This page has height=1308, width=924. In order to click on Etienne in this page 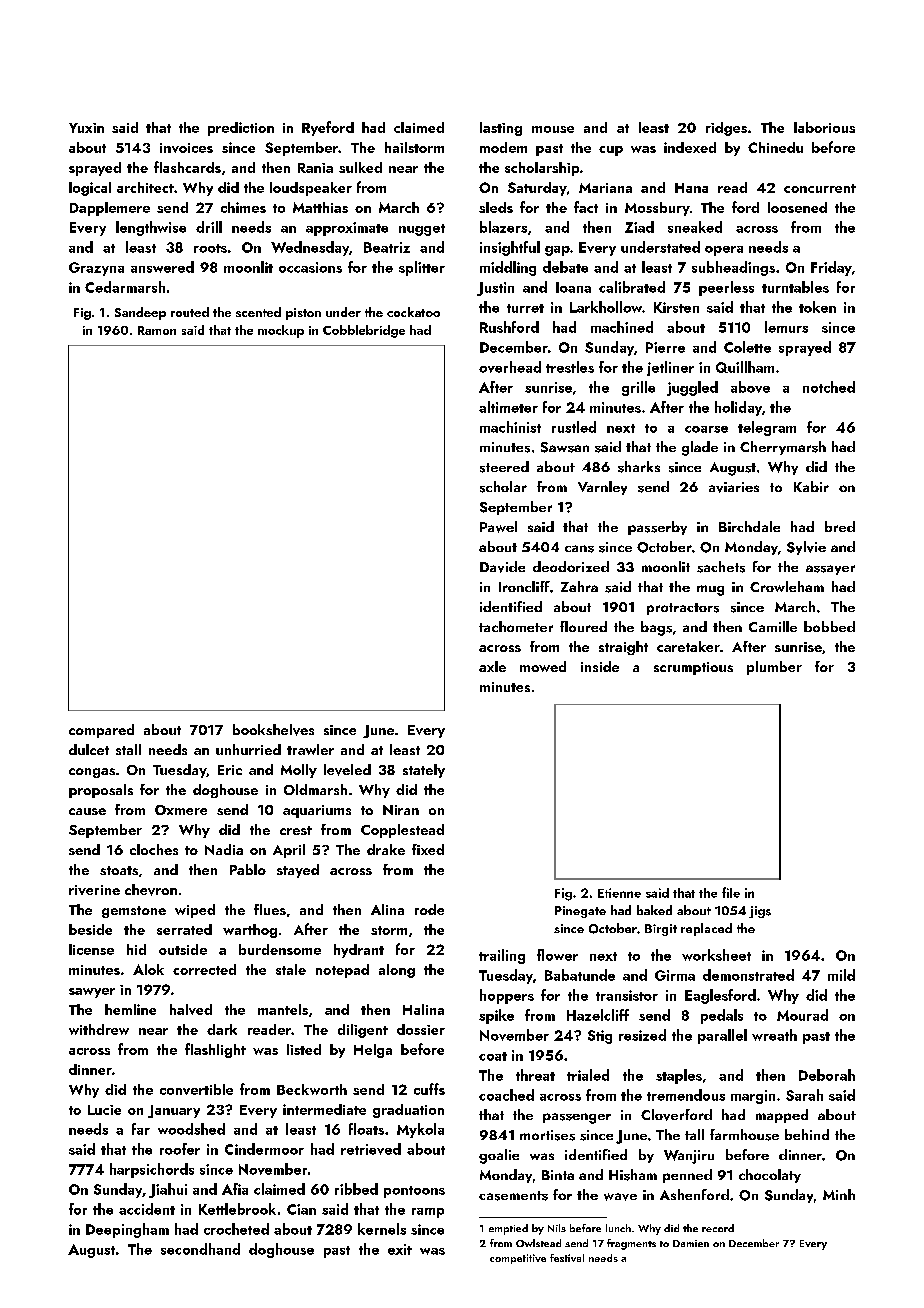, I will do `click(619, 893)`.
